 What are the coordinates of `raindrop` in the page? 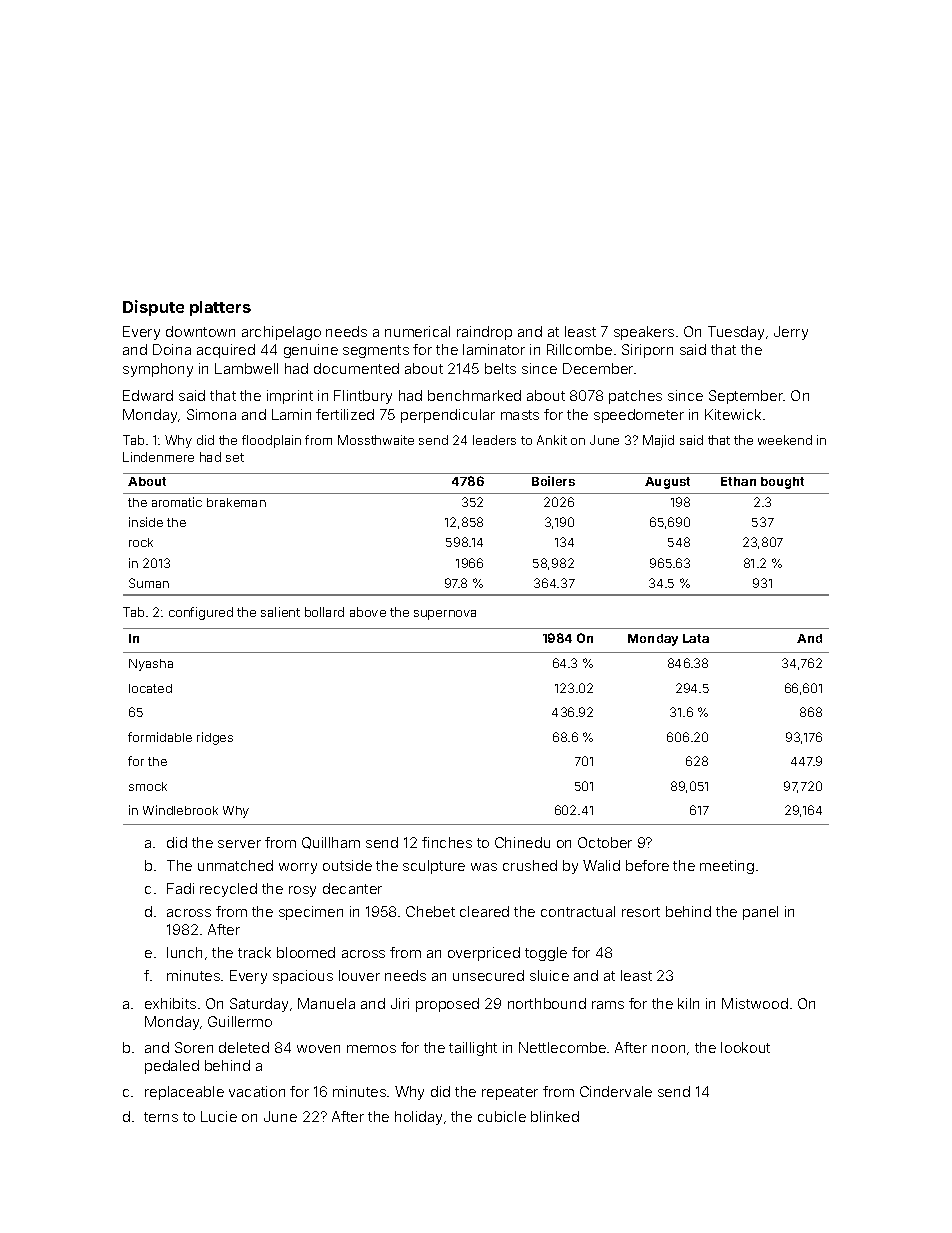 It's located at (484, 333).
